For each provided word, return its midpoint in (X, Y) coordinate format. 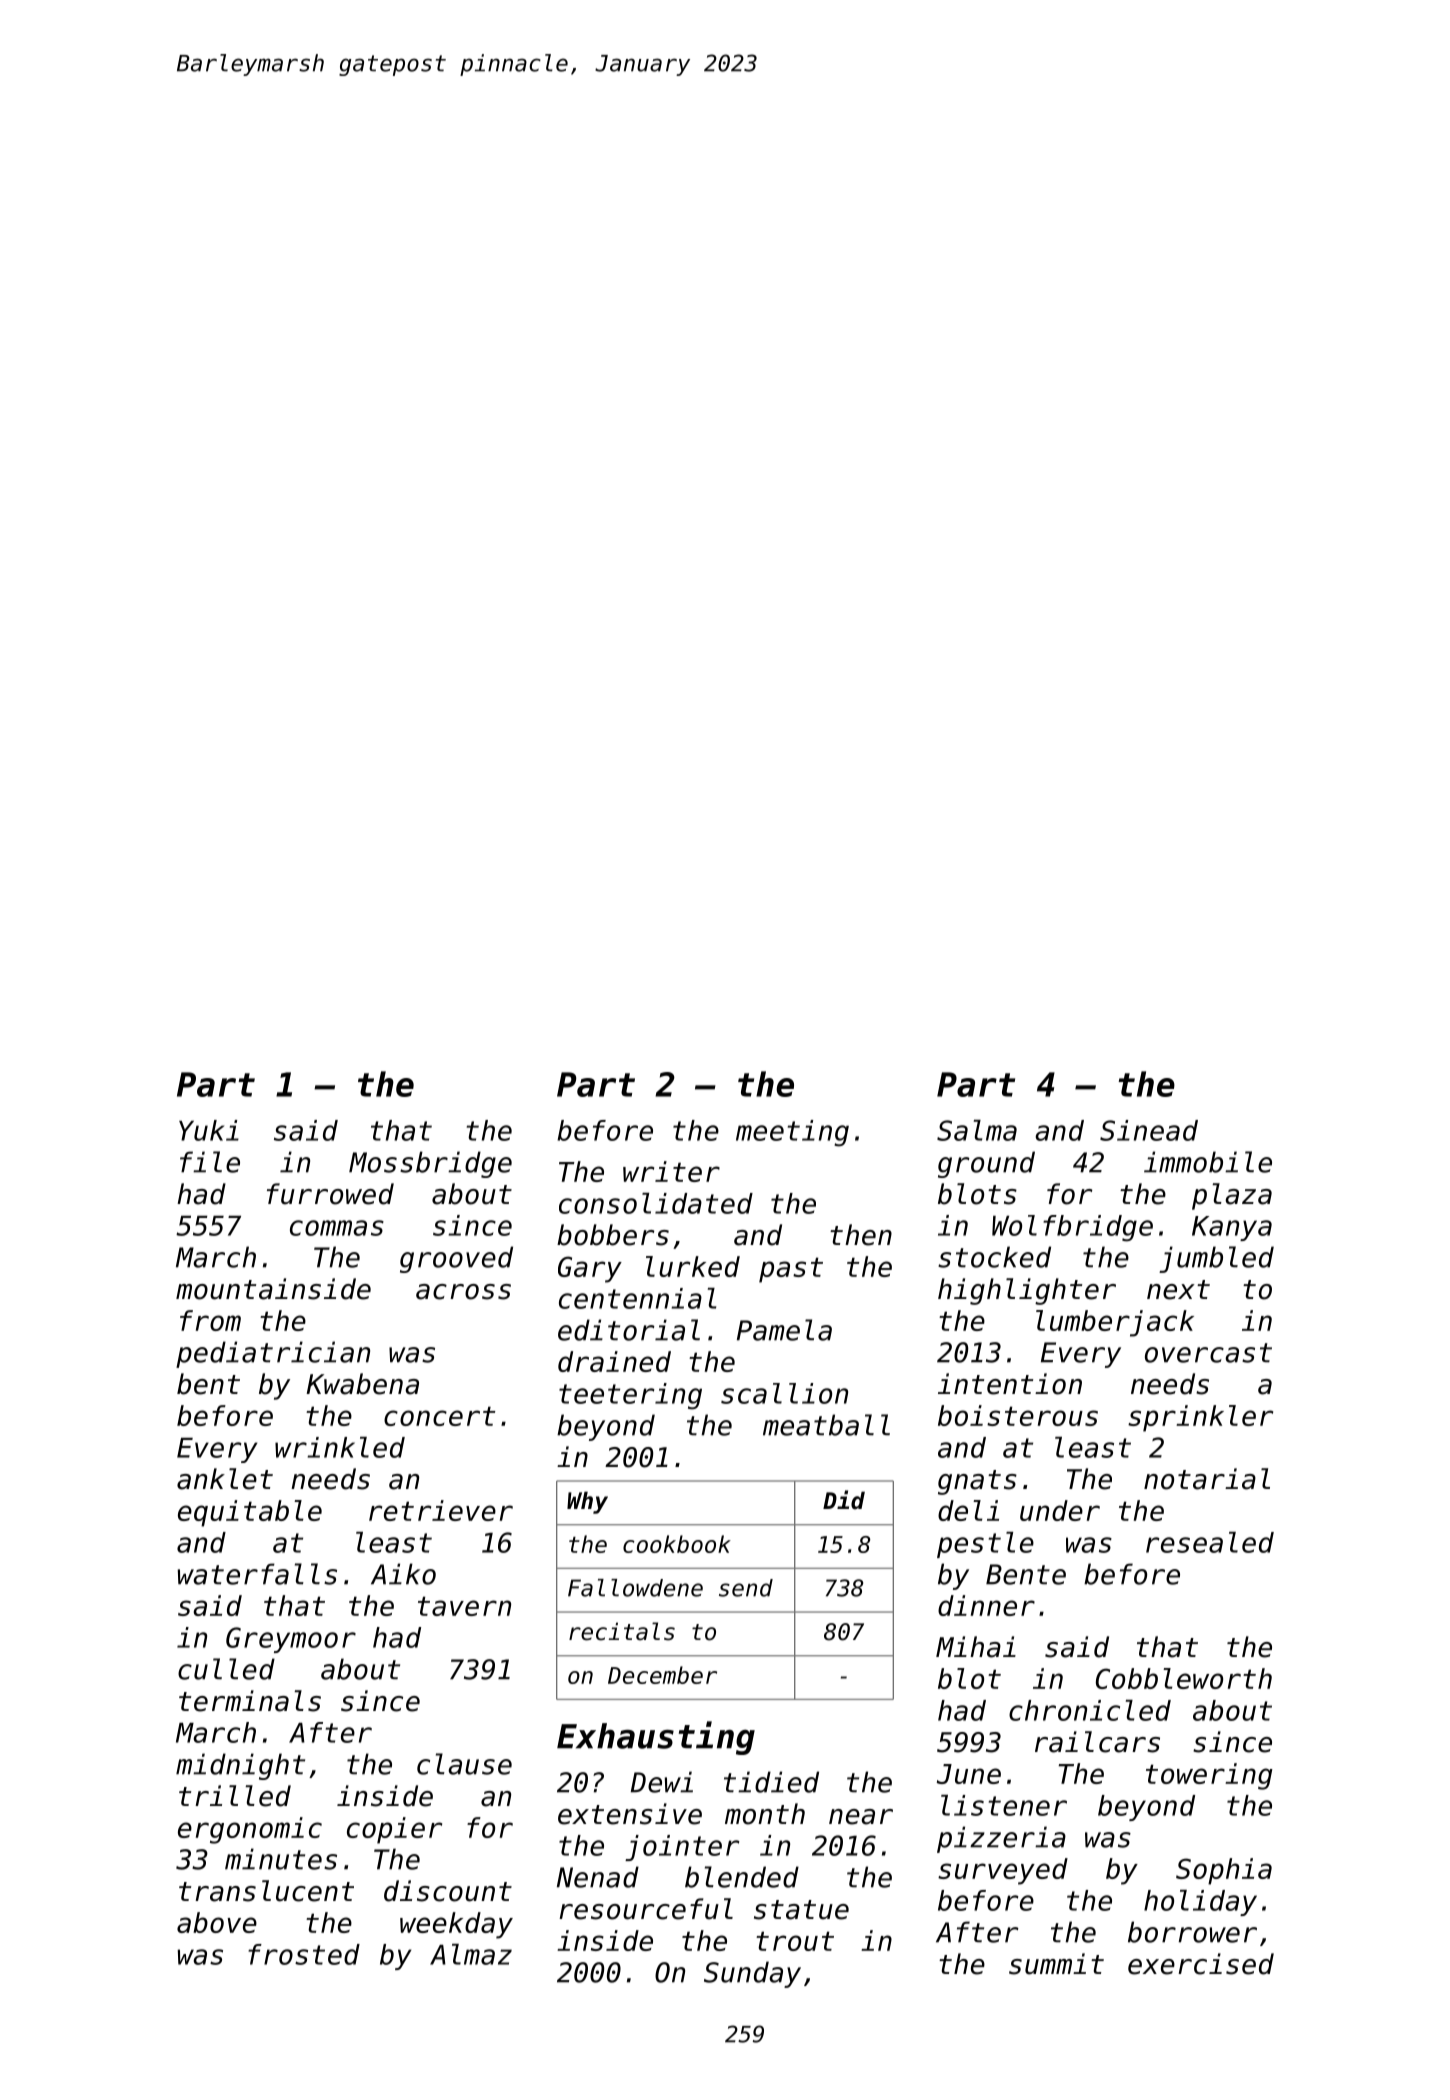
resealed (1210, 1542)
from (210, 1320)
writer (671, 1171)
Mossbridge (430, 1164)
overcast (1208, 1353)
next (1178, 1290)
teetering (630, 1396)
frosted (304, 1954)
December (662, 1675)
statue (801, 1910)
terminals (250, 1701)
